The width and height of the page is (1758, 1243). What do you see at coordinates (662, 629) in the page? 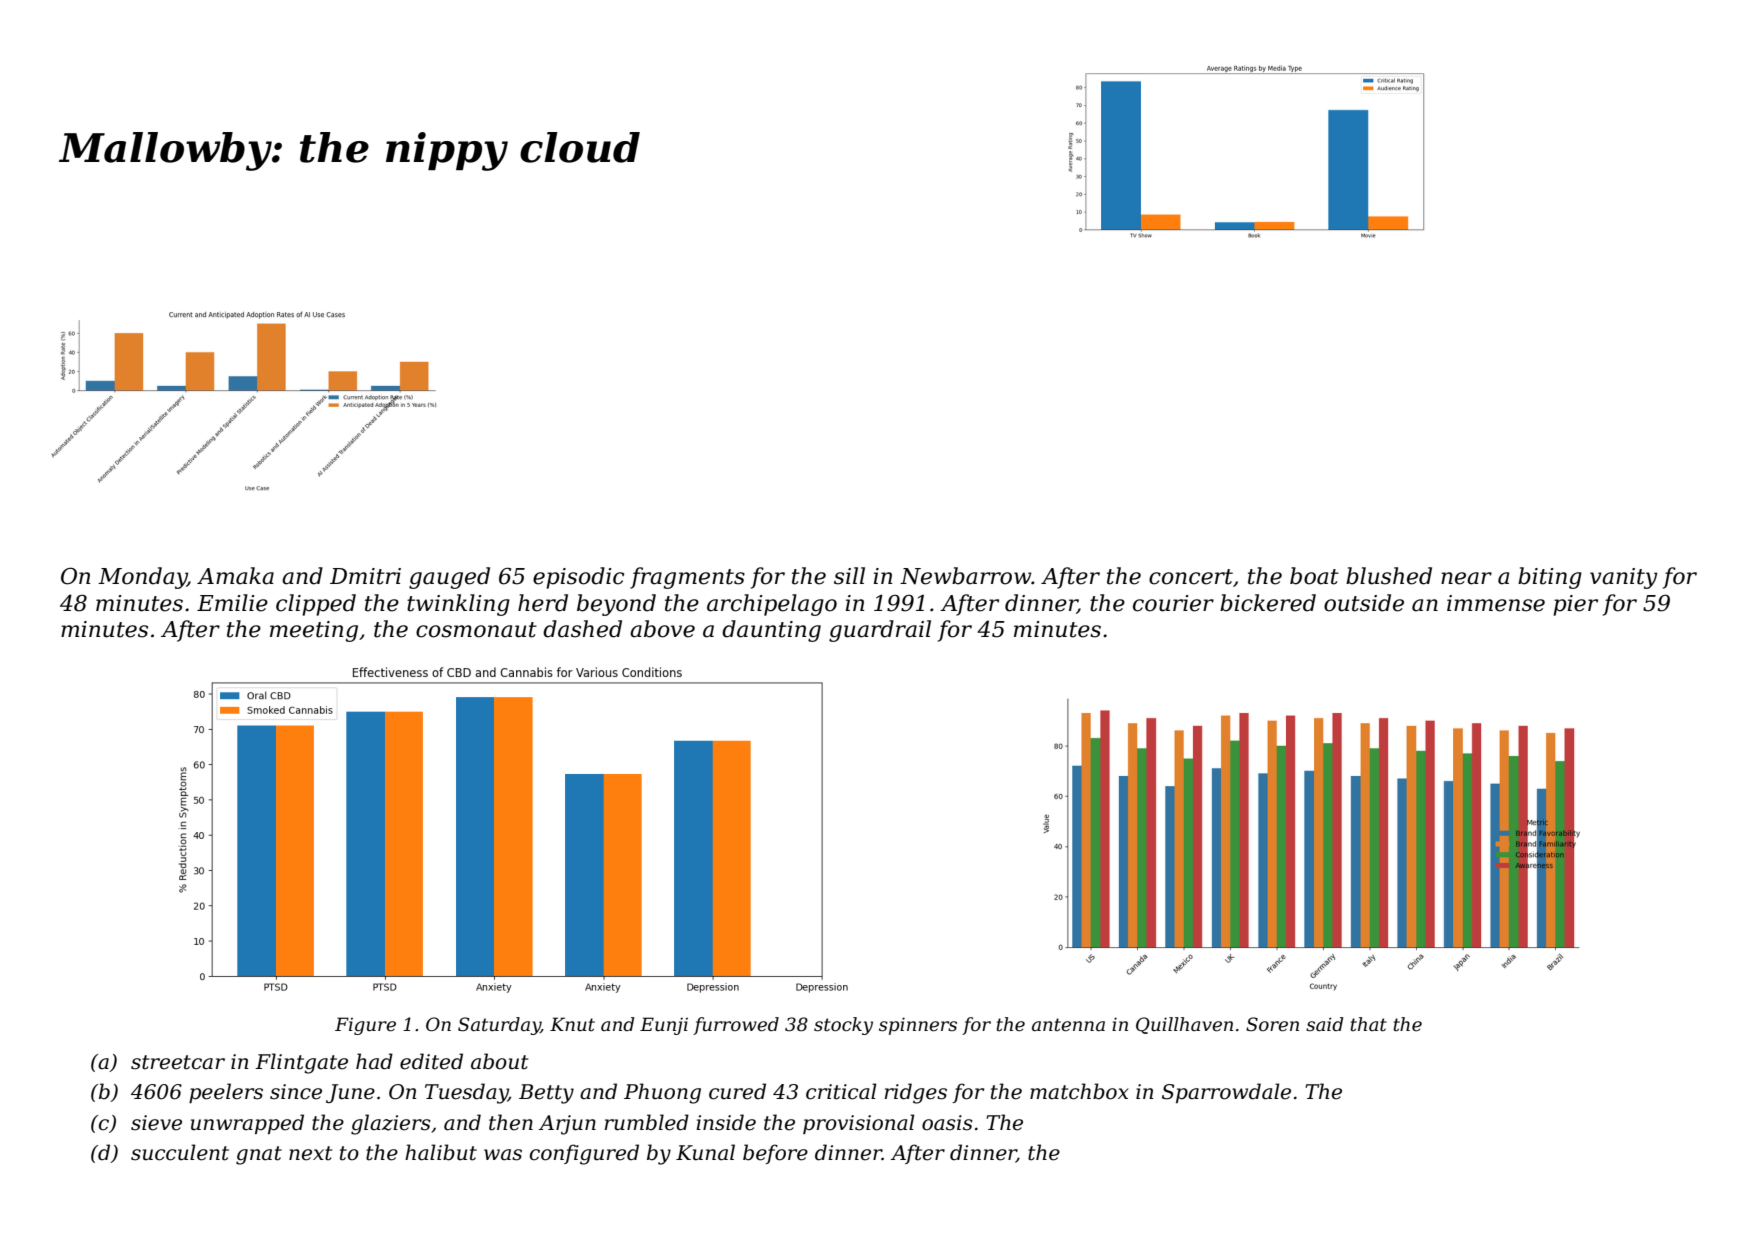
I see `above` at bounding box center [662, 629].
